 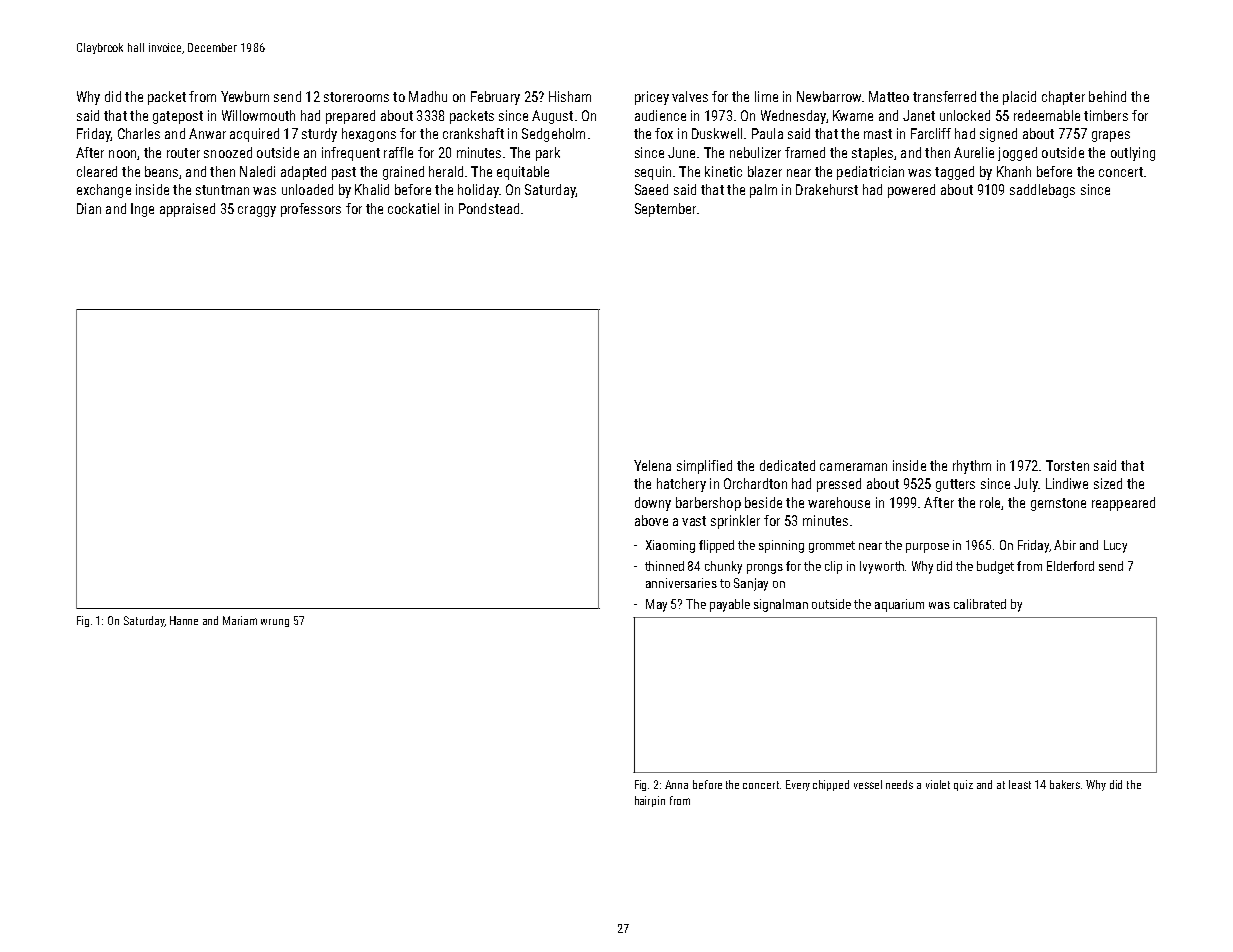 I want to click on hairpin, so click(x=650, y=801).
